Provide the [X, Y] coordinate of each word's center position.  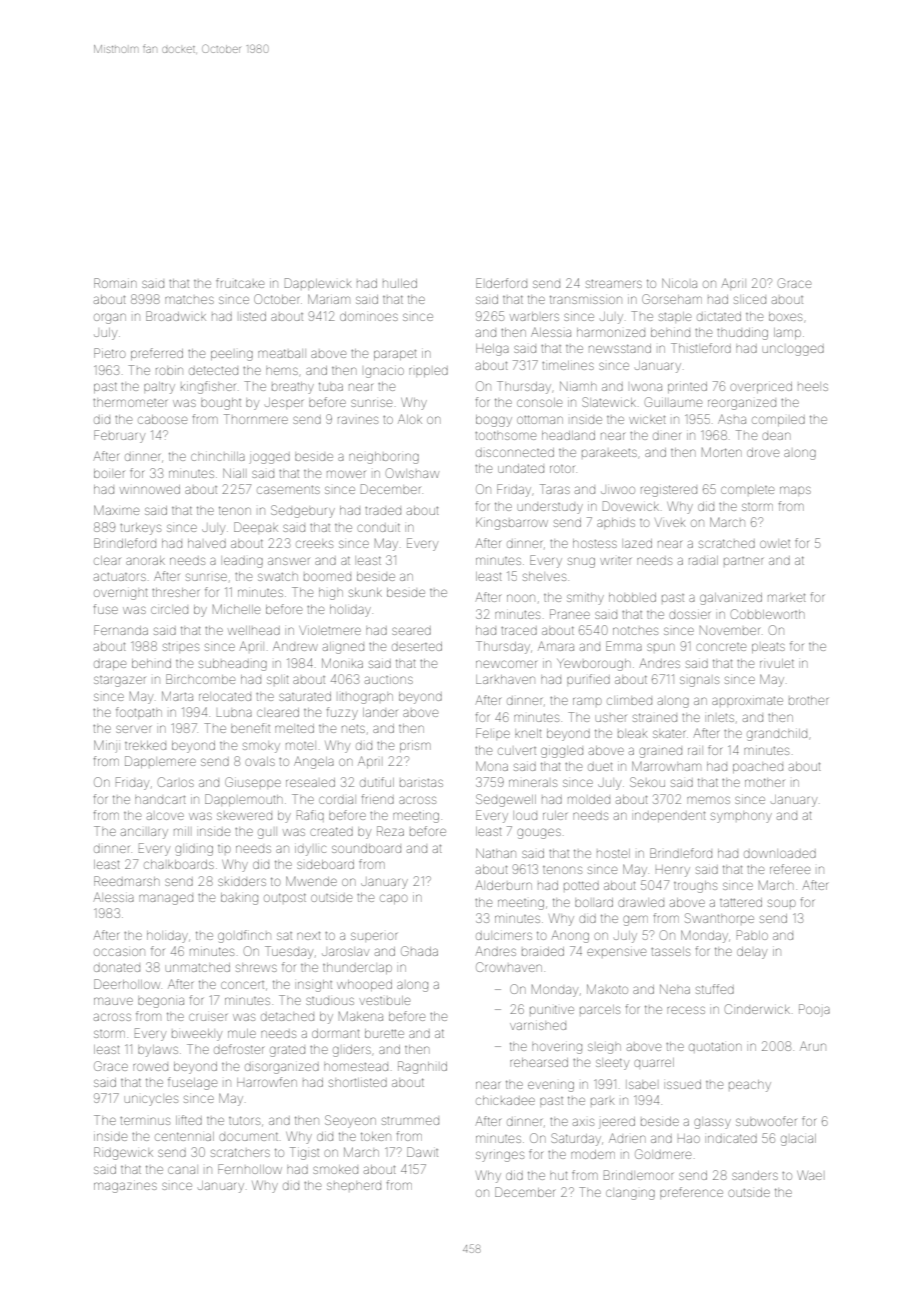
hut [558, 1176]
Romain [115, 283]
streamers [614, 284]
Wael [809, 1175]
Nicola [679, 283]
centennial [184, 1136]
